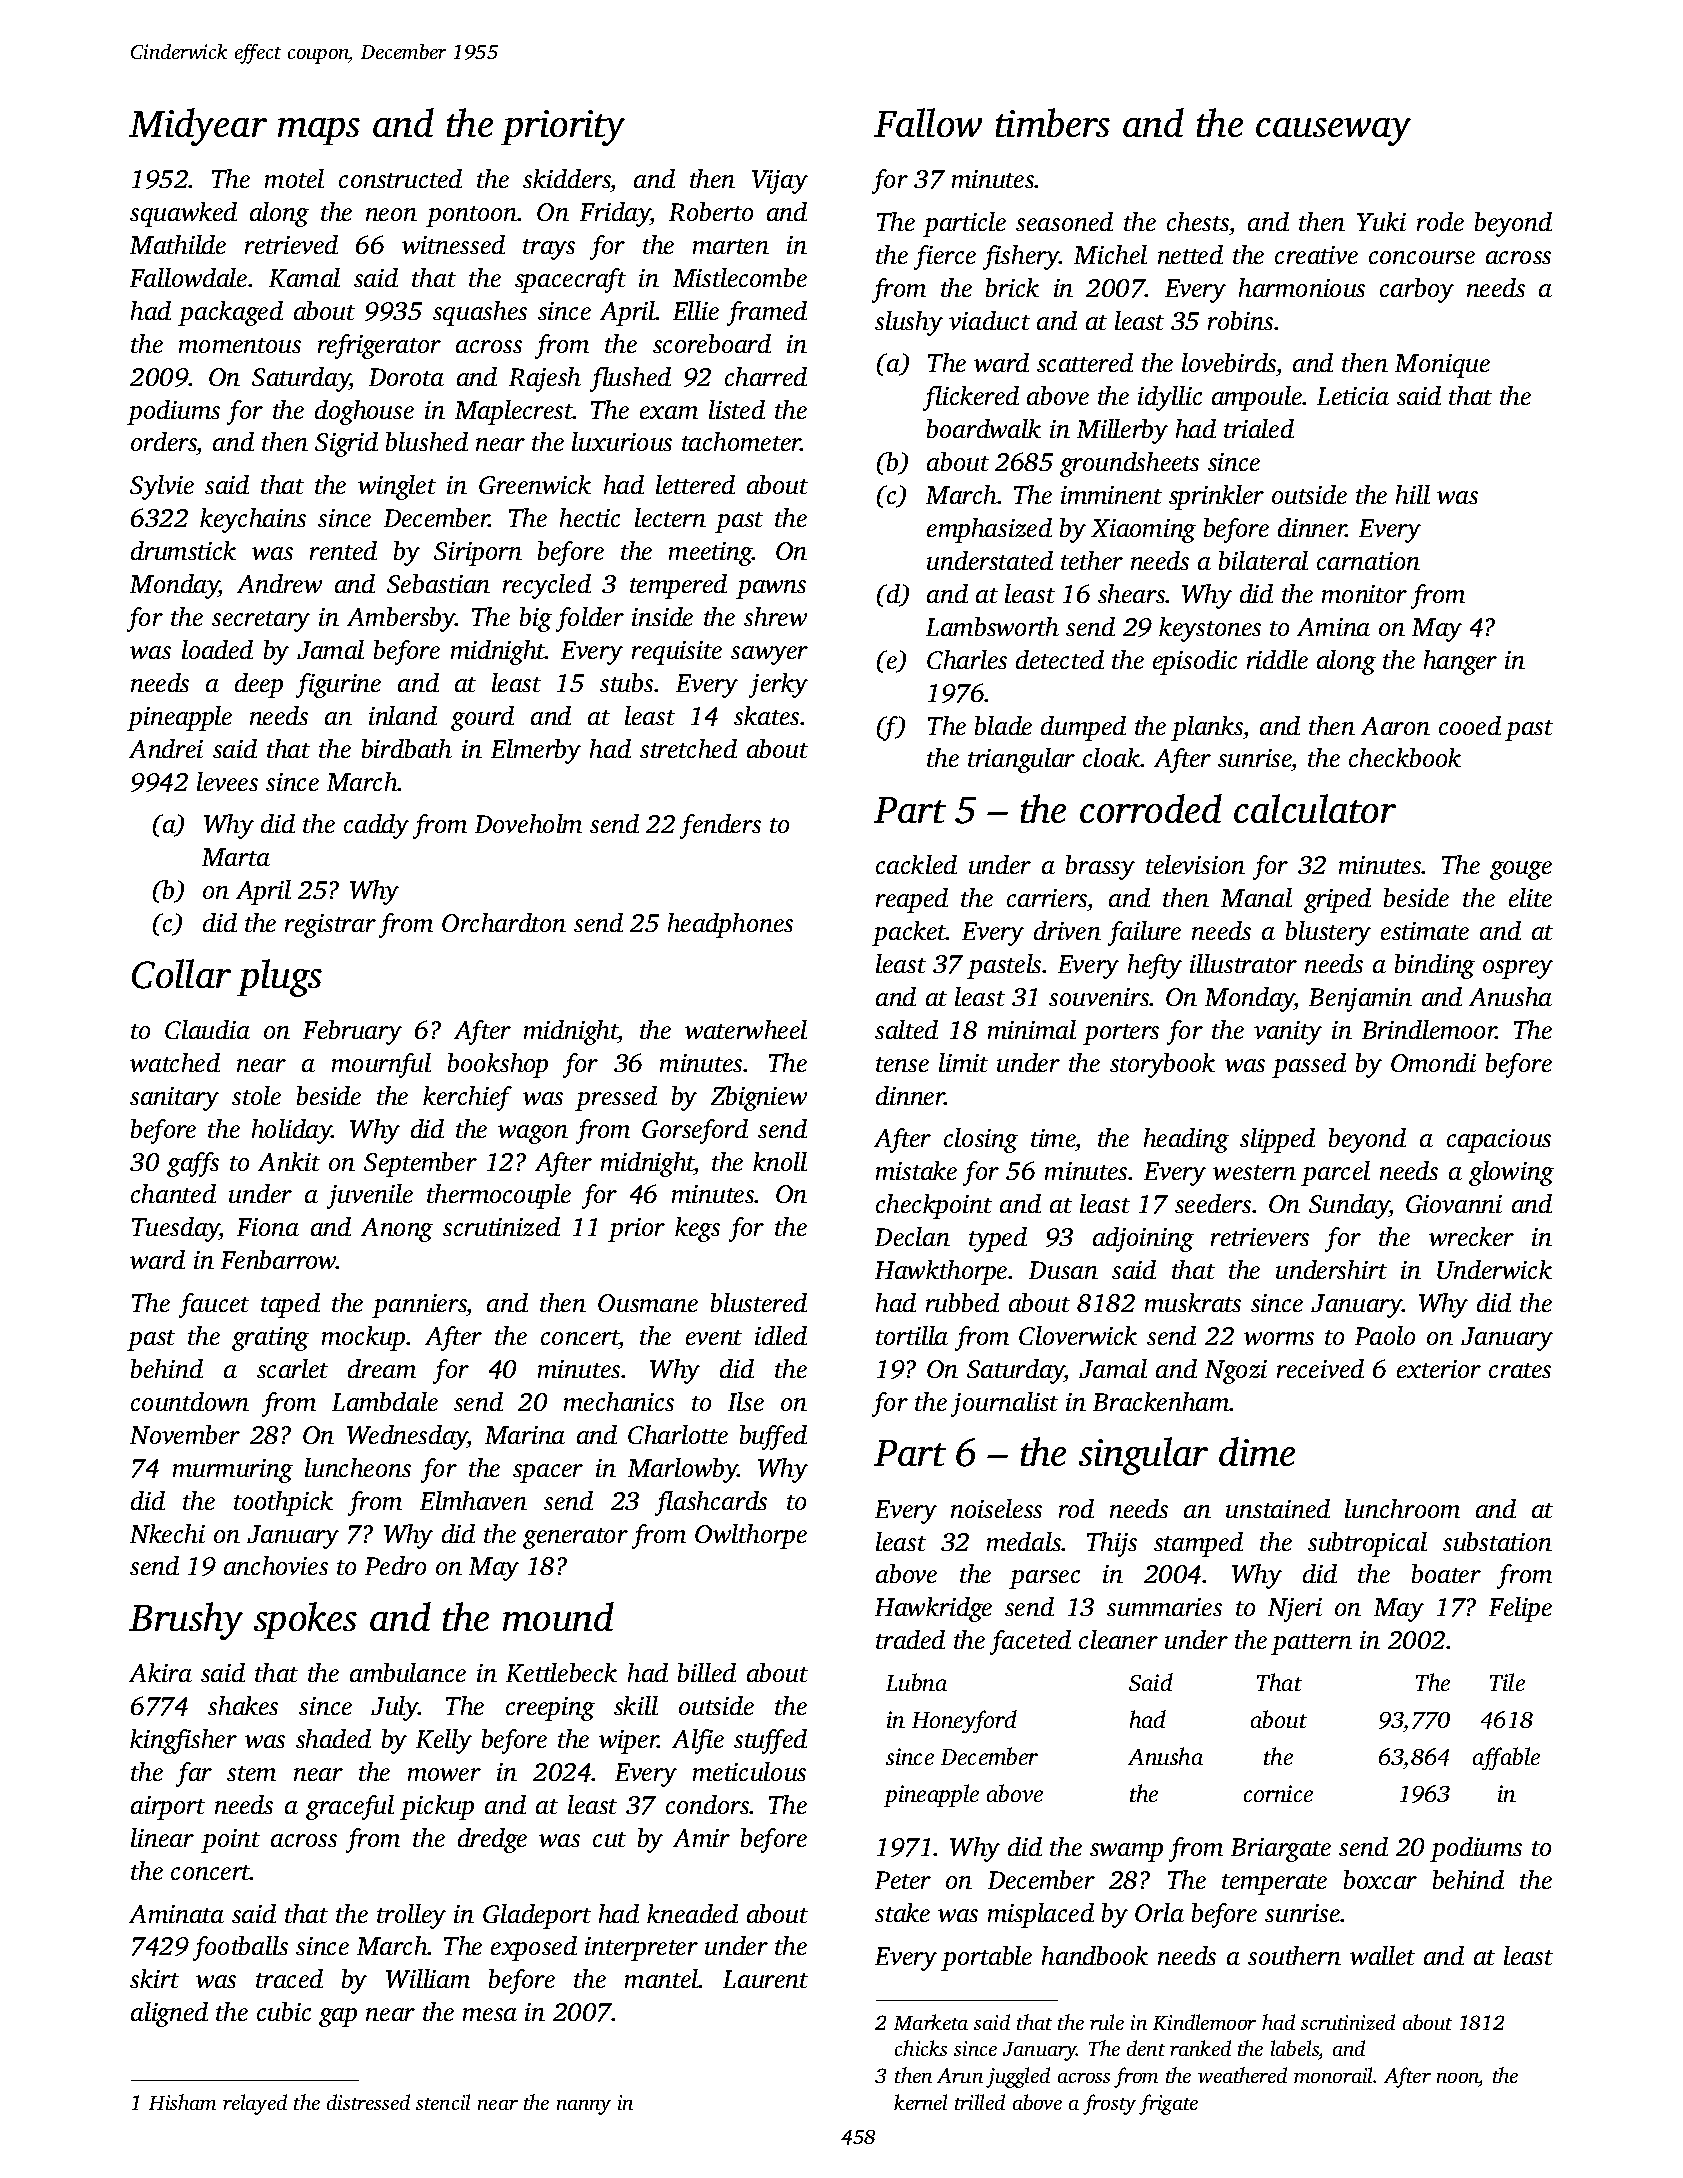 This screenshot has width=1683, height=2178. I want to click on registrar, so click(330, 926).
